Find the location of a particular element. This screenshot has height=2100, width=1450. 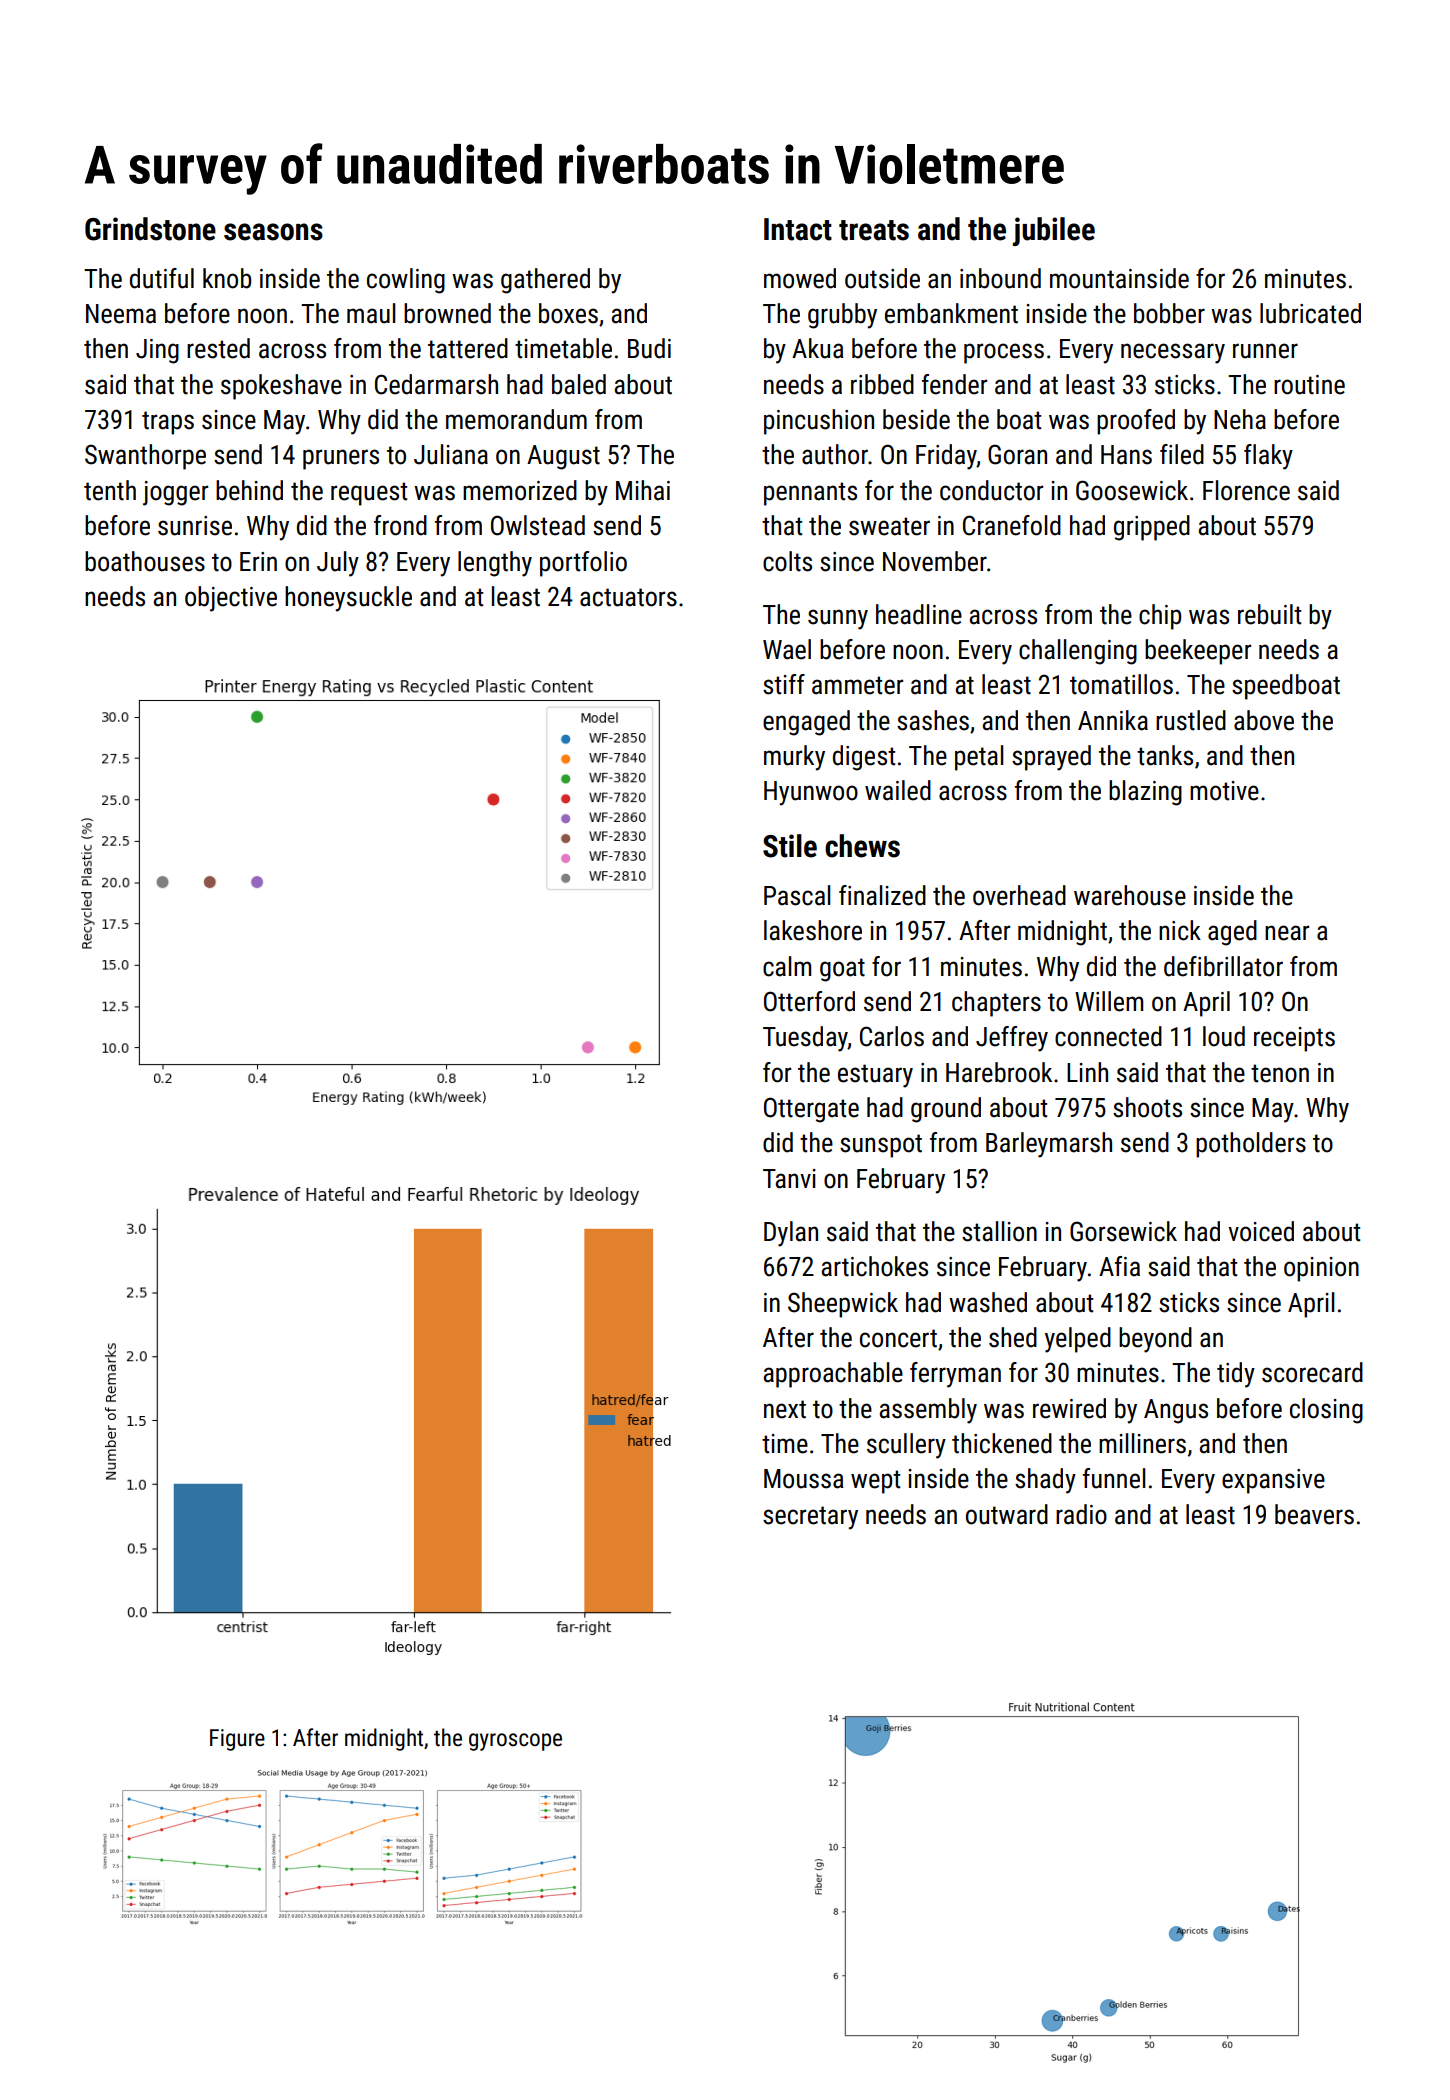

Intact is located at coordinates (798, 229).
